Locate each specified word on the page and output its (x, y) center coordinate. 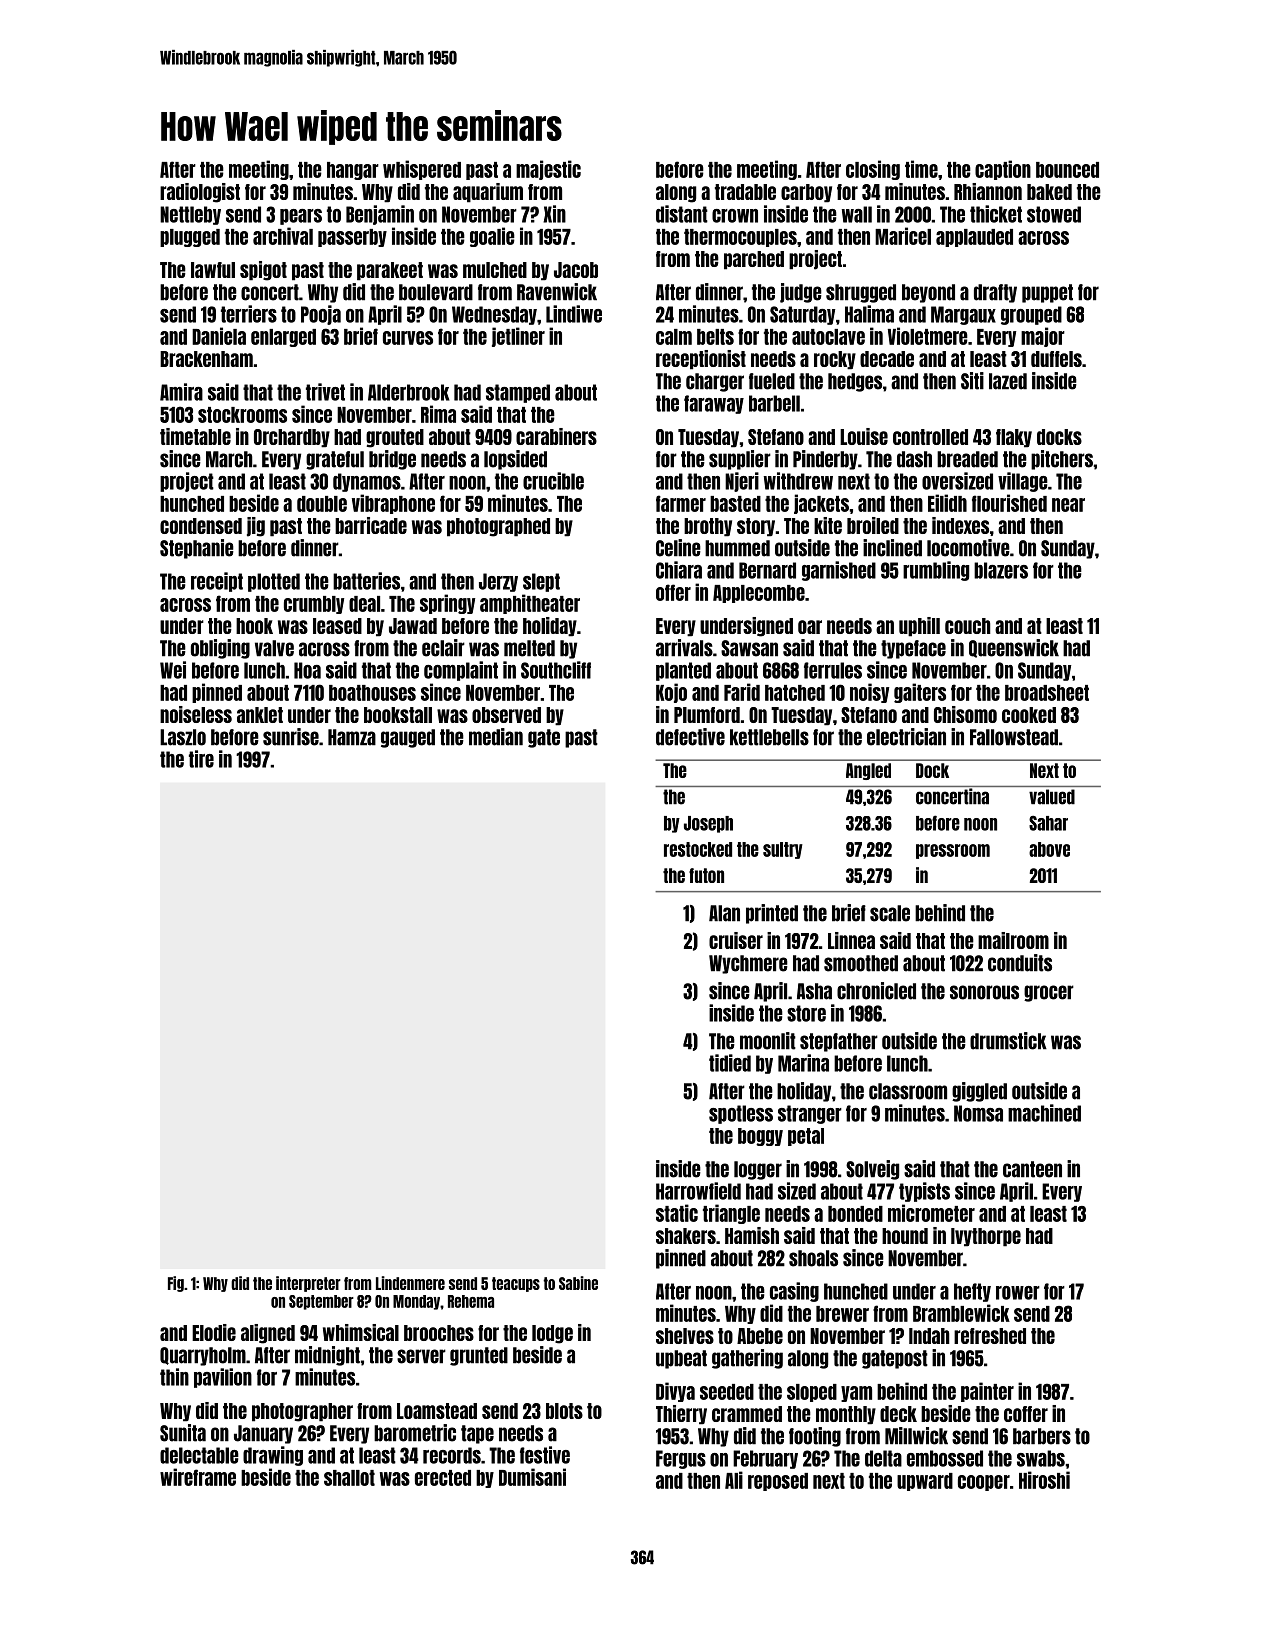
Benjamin (380, 215)
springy (447, 604)
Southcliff (556, 670)
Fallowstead (1014, 737)
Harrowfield (698, 1191)
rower (1018, 1293)
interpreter (308, 1284)
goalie (492, 237)
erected (443, 1478)
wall (857, 214)
